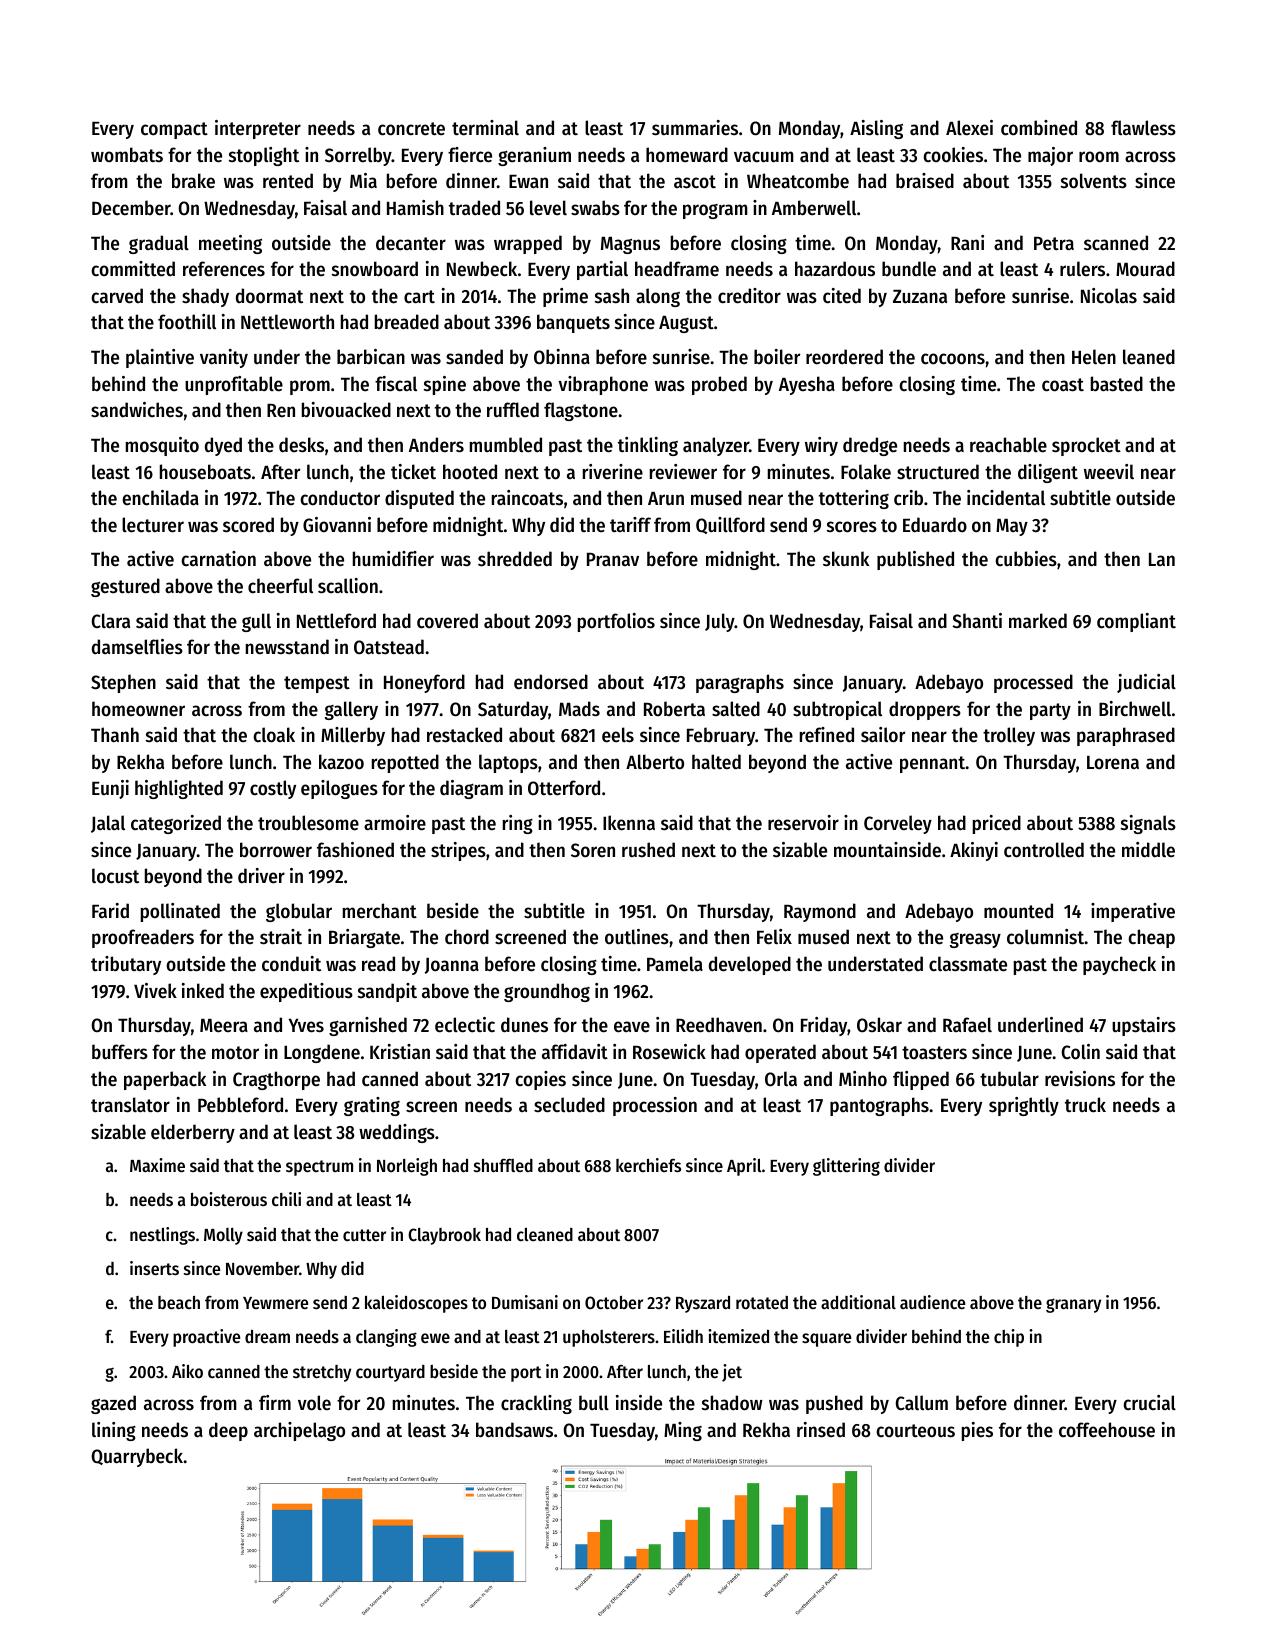 The image size is (1267, 1640). Describe the element at coordinates (527, 498) in the document. I see `raincoats` at that location.
